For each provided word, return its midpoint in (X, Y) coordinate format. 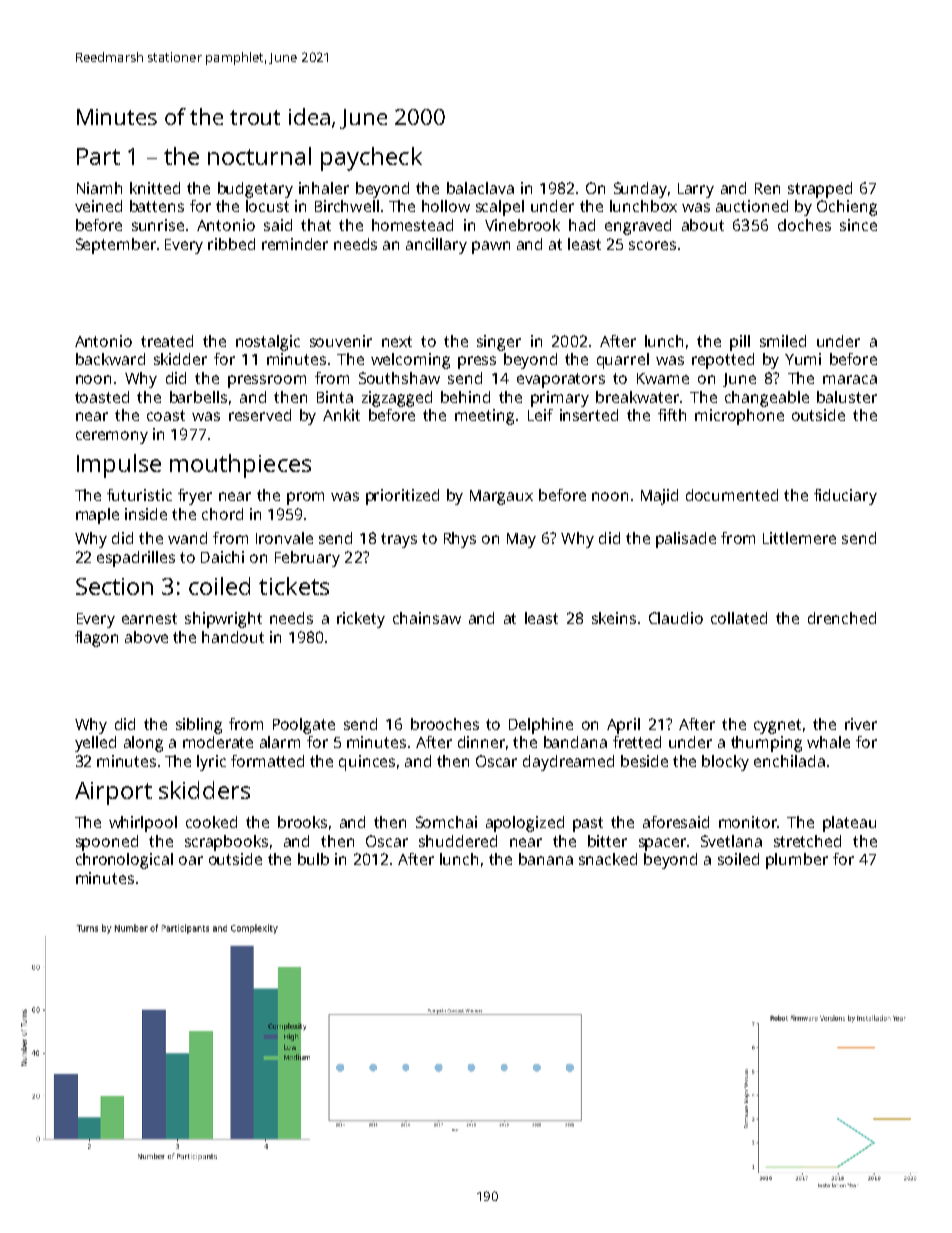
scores (652, 245)
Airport (113, 793)
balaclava (480, 188)
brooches (445, 724)
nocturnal (259, 156)
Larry (696, 190)
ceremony (112, 437)
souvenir (341, 341)
